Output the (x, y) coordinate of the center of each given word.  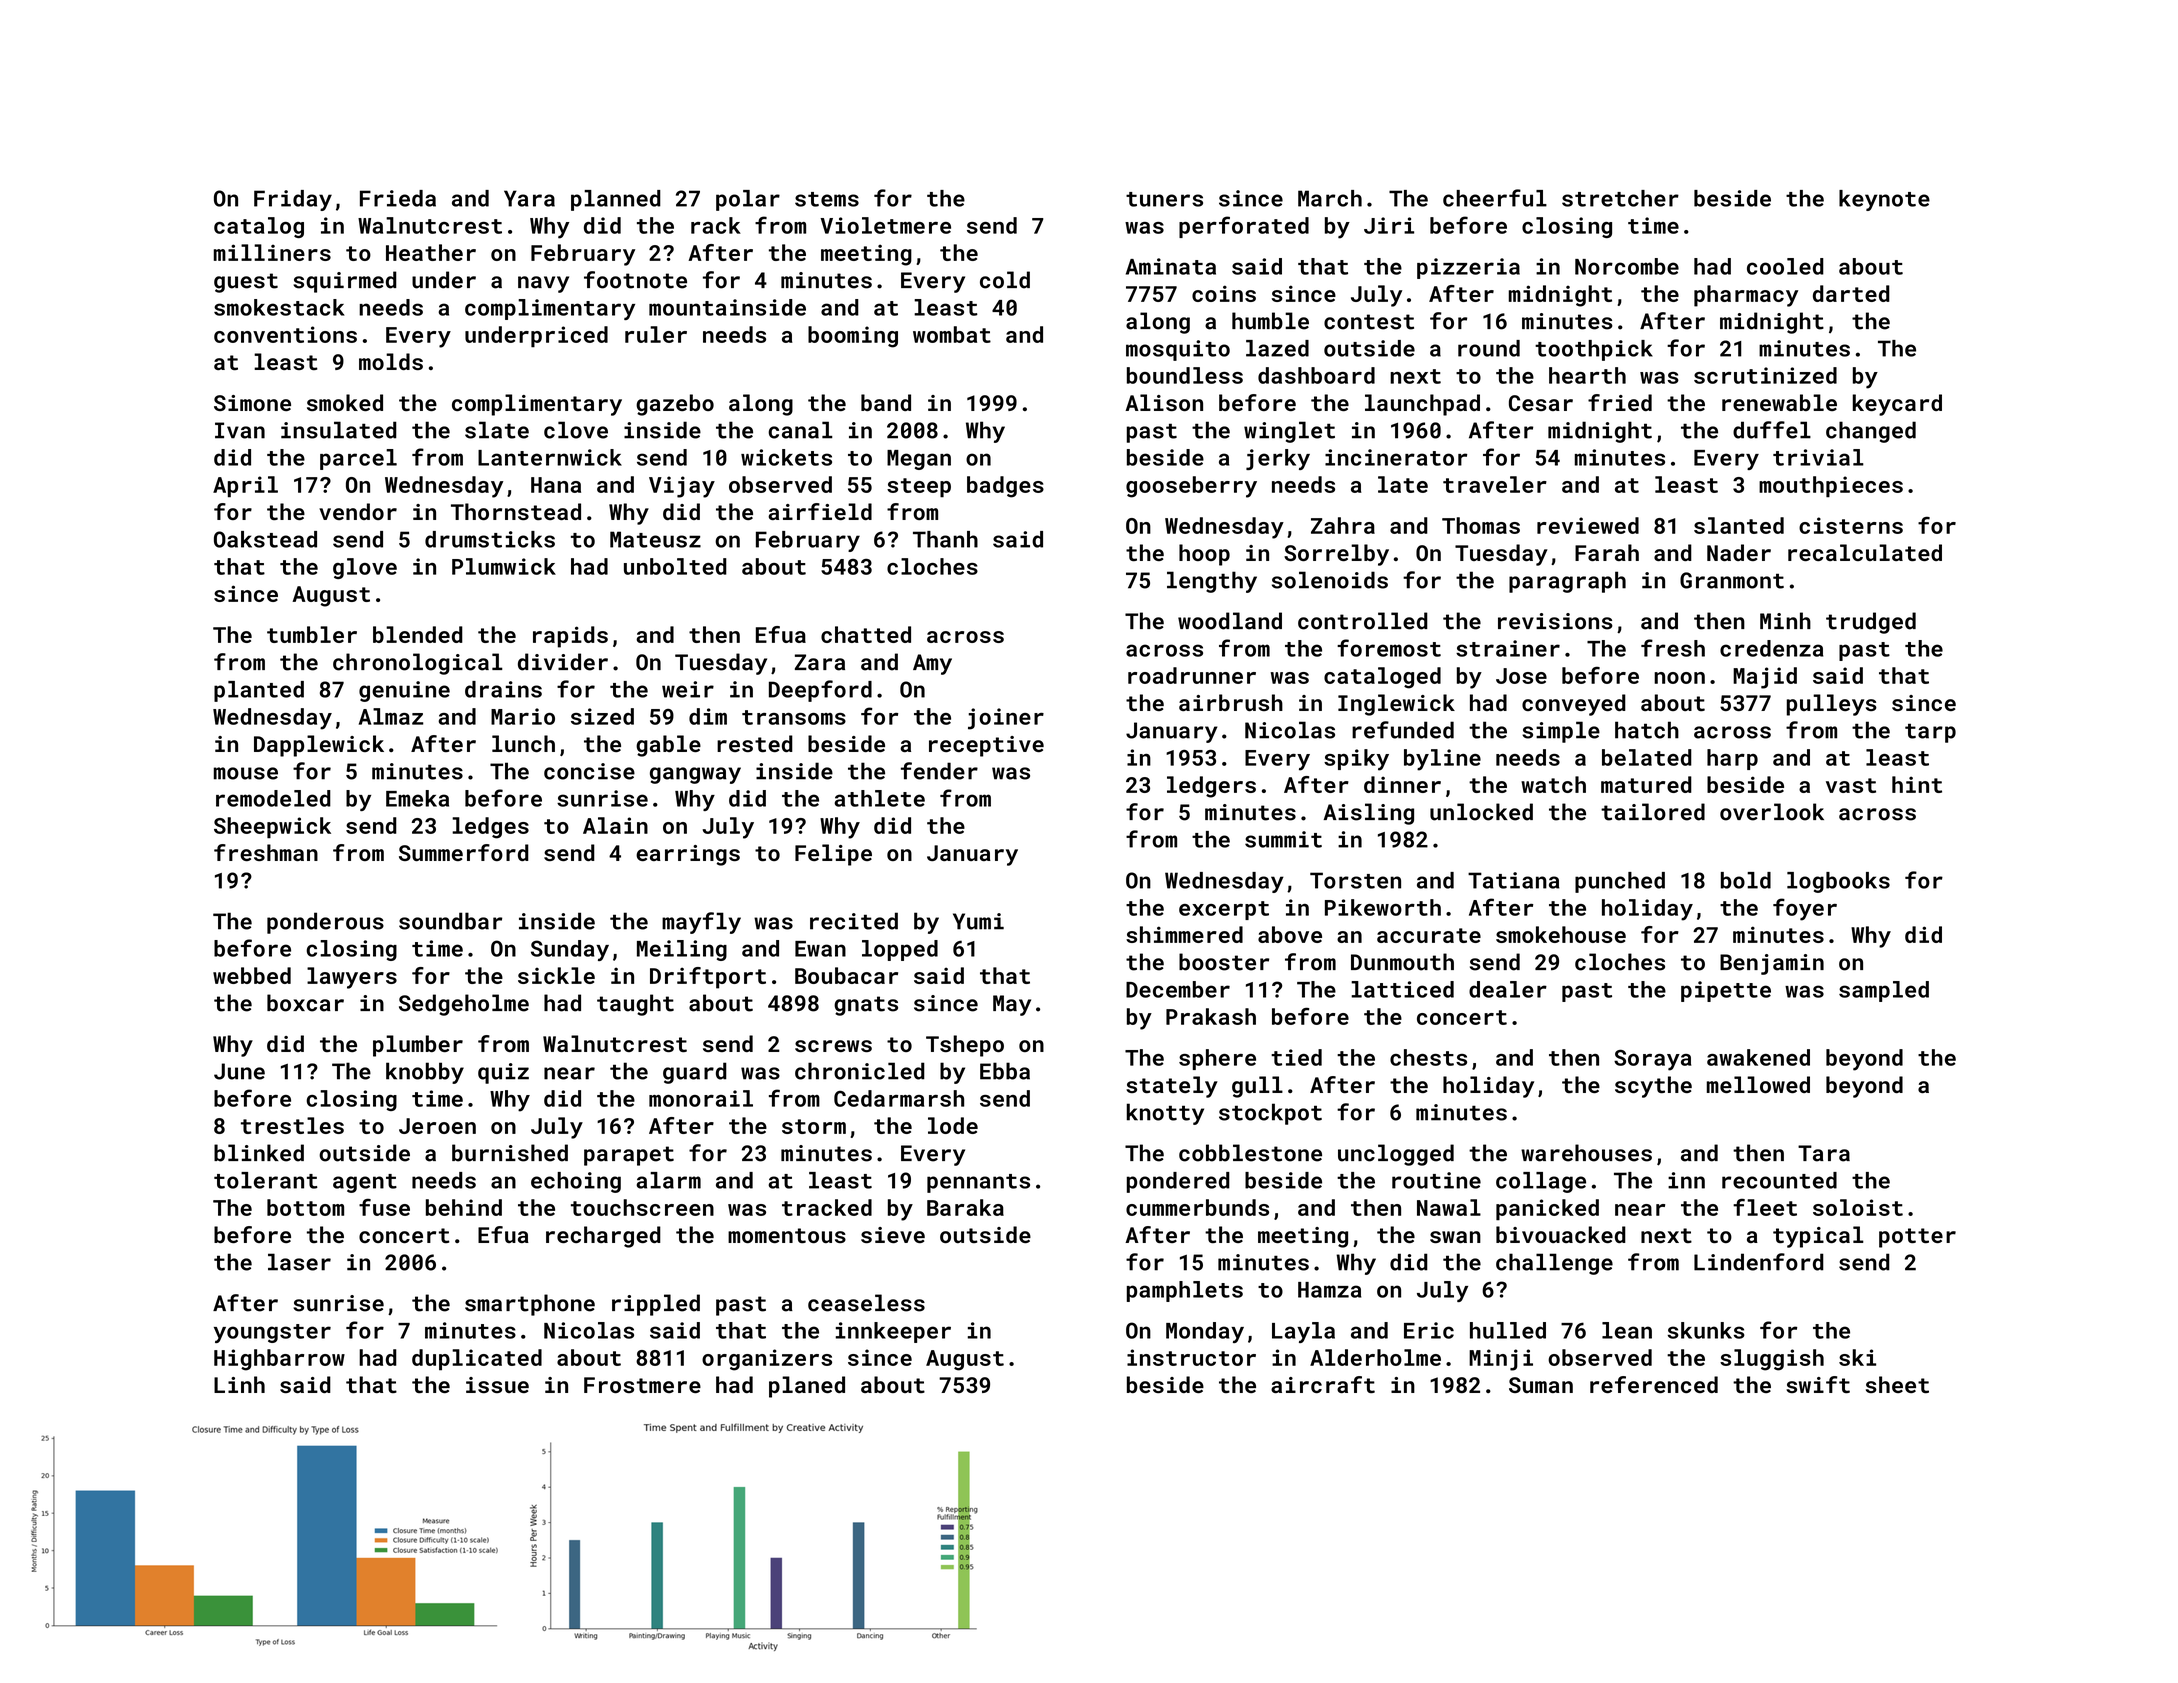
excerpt (1224, 910)
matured (1646, 784)
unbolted (675, 566)
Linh (239, 1384)
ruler (656, 334)
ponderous (325, 923)
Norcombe (1627, 266)
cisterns (1851, 525)
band (886, 402)
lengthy (1212, 582)
